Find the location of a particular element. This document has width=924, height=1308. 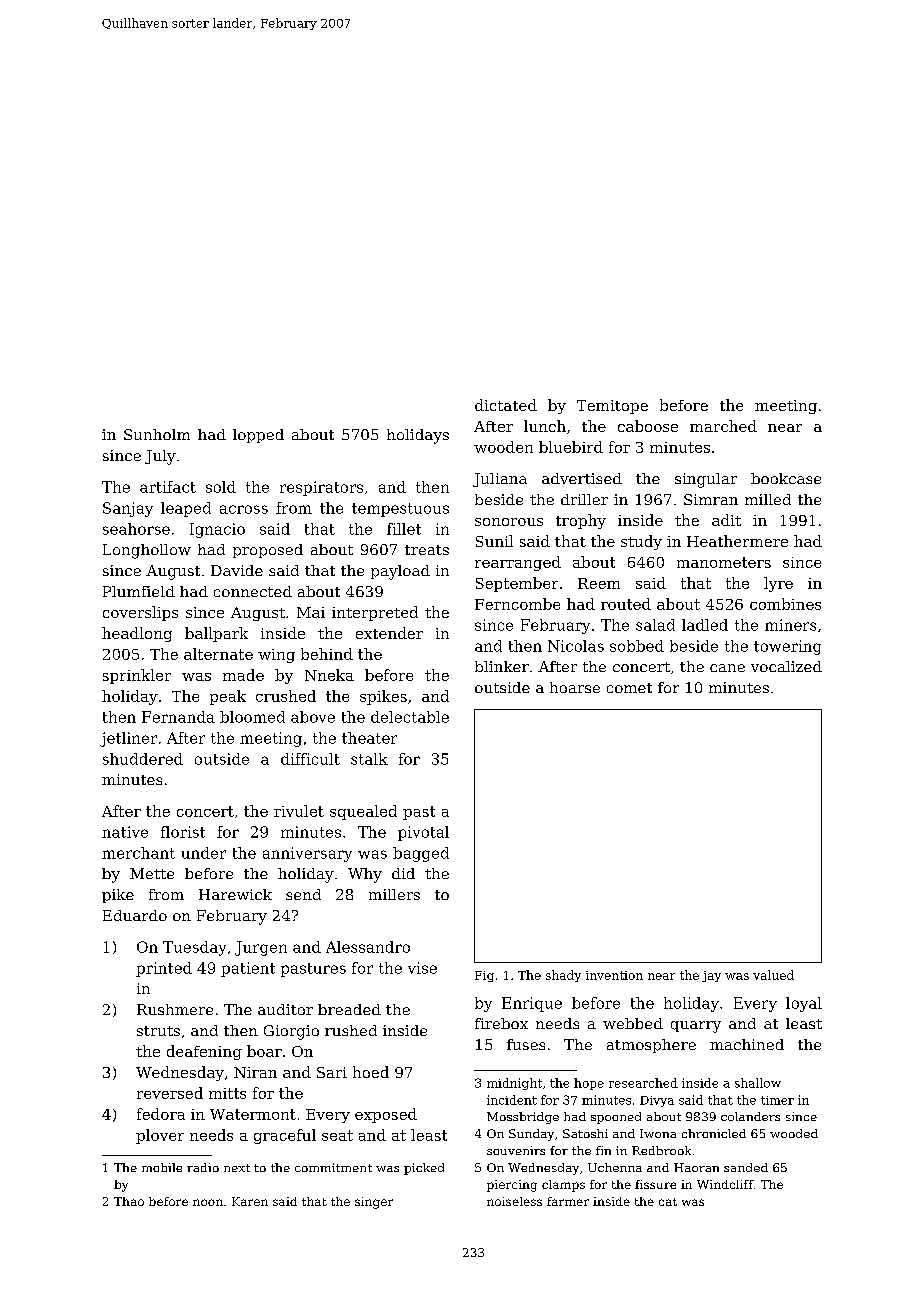

struts is located at coordinates (158, 1031).
